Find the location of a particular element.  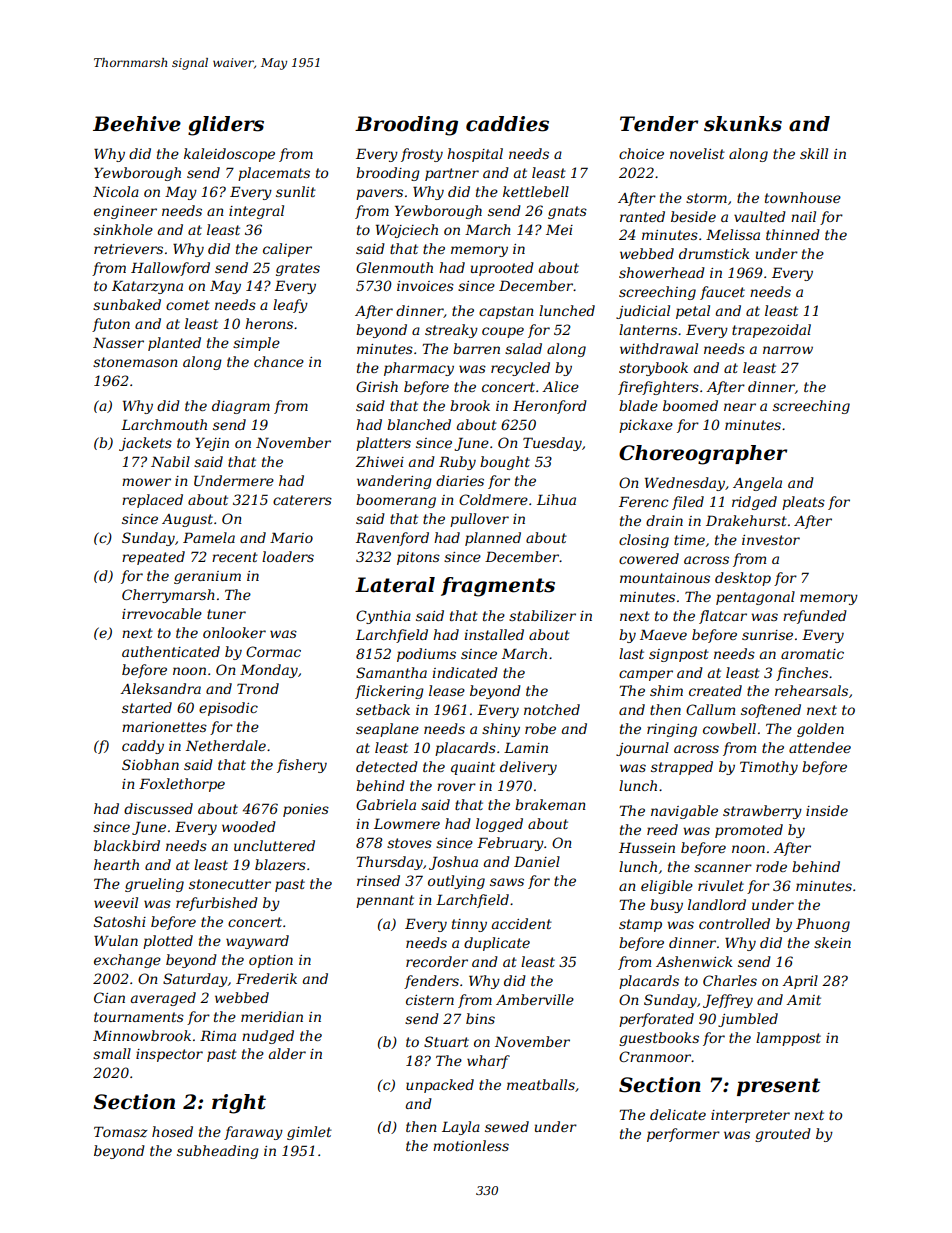

thinned is located at coordinates (793, 234).
